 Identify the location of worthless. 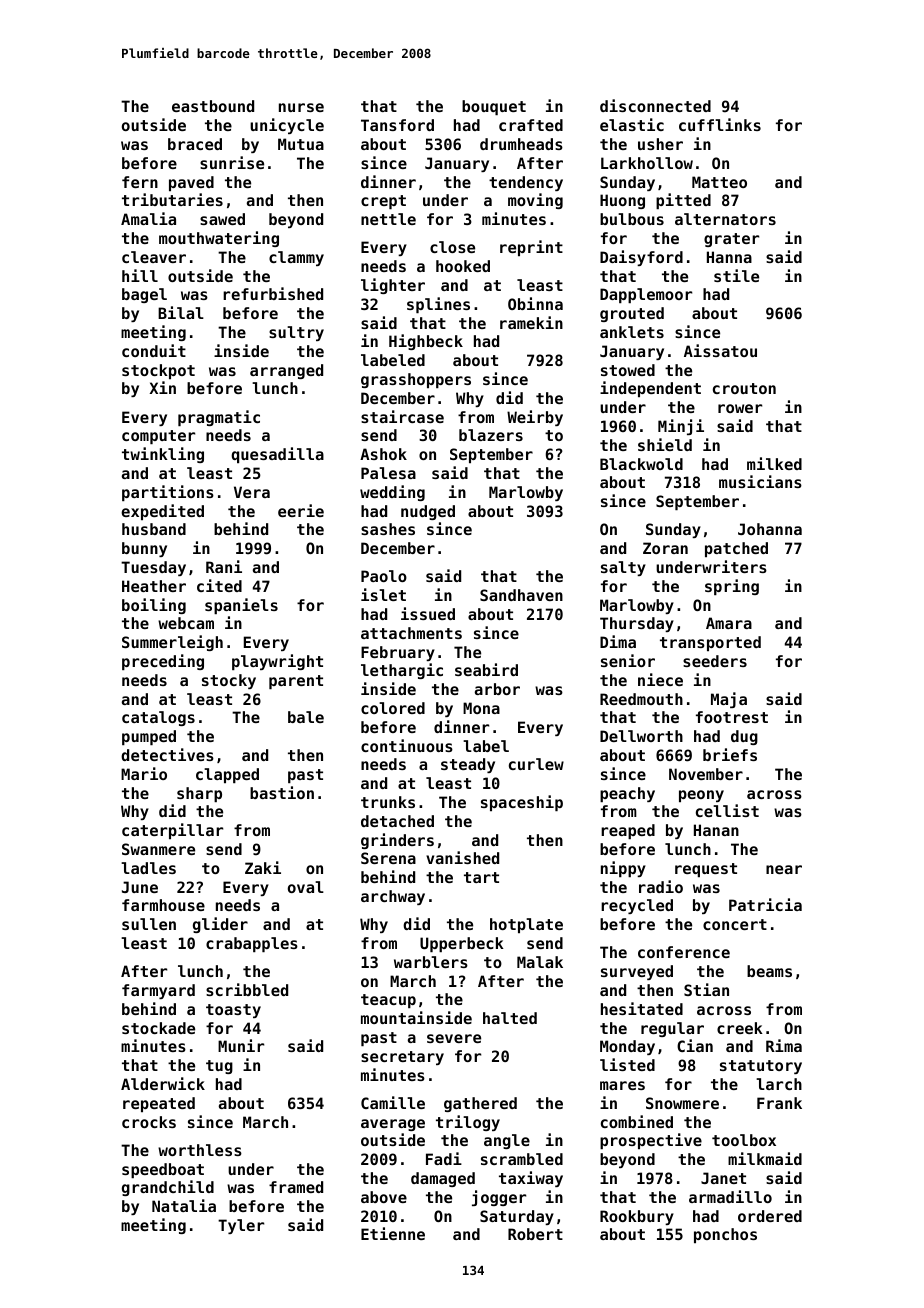
(200, 1150).
